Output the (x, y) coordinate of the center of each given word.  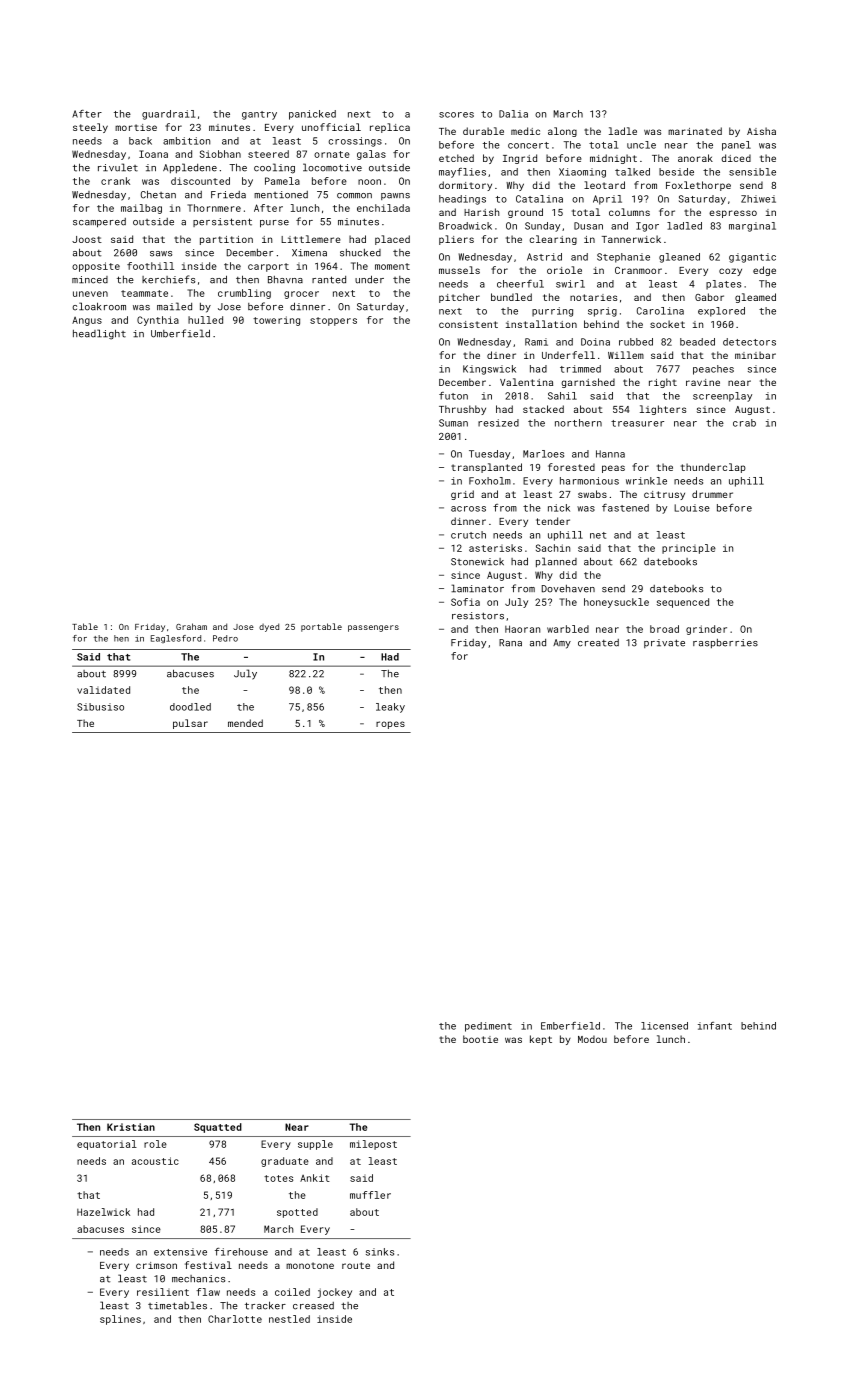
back (140, 141)
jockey (334, 1293)
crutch (468, 535)
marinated (695, 131)
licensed (664, 1026)
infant (715, 1026)
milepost (373, 1145)
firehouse (241, 1252)
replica (390, 128)
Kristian (131, 1127)
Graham (191, 626)
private (664, 643)
